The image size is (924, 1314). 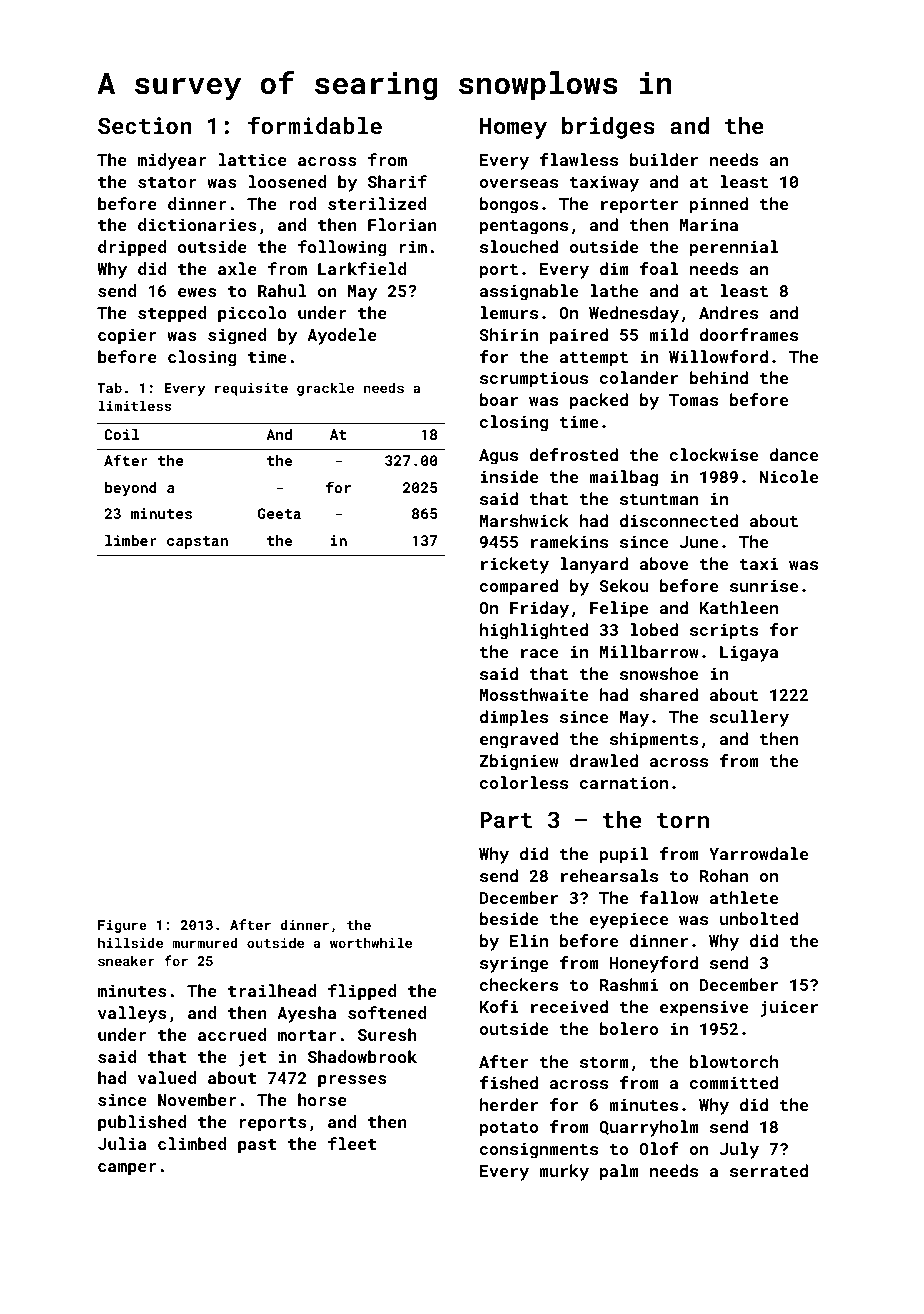 I want to click on potato, so click(x=509, y=1129).
